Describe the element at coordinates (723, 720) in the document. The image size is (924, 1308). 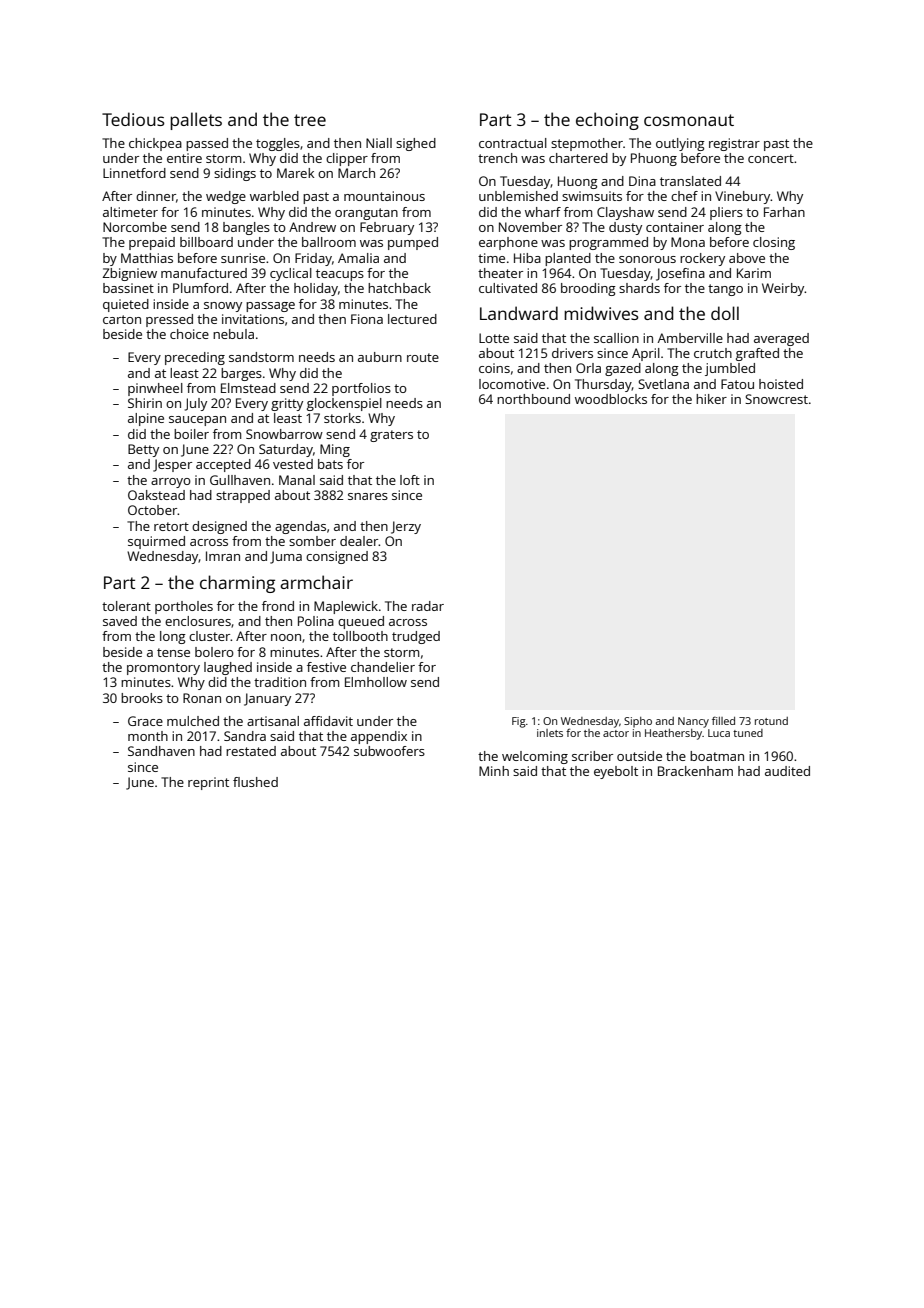
I see `filled` at that location.
